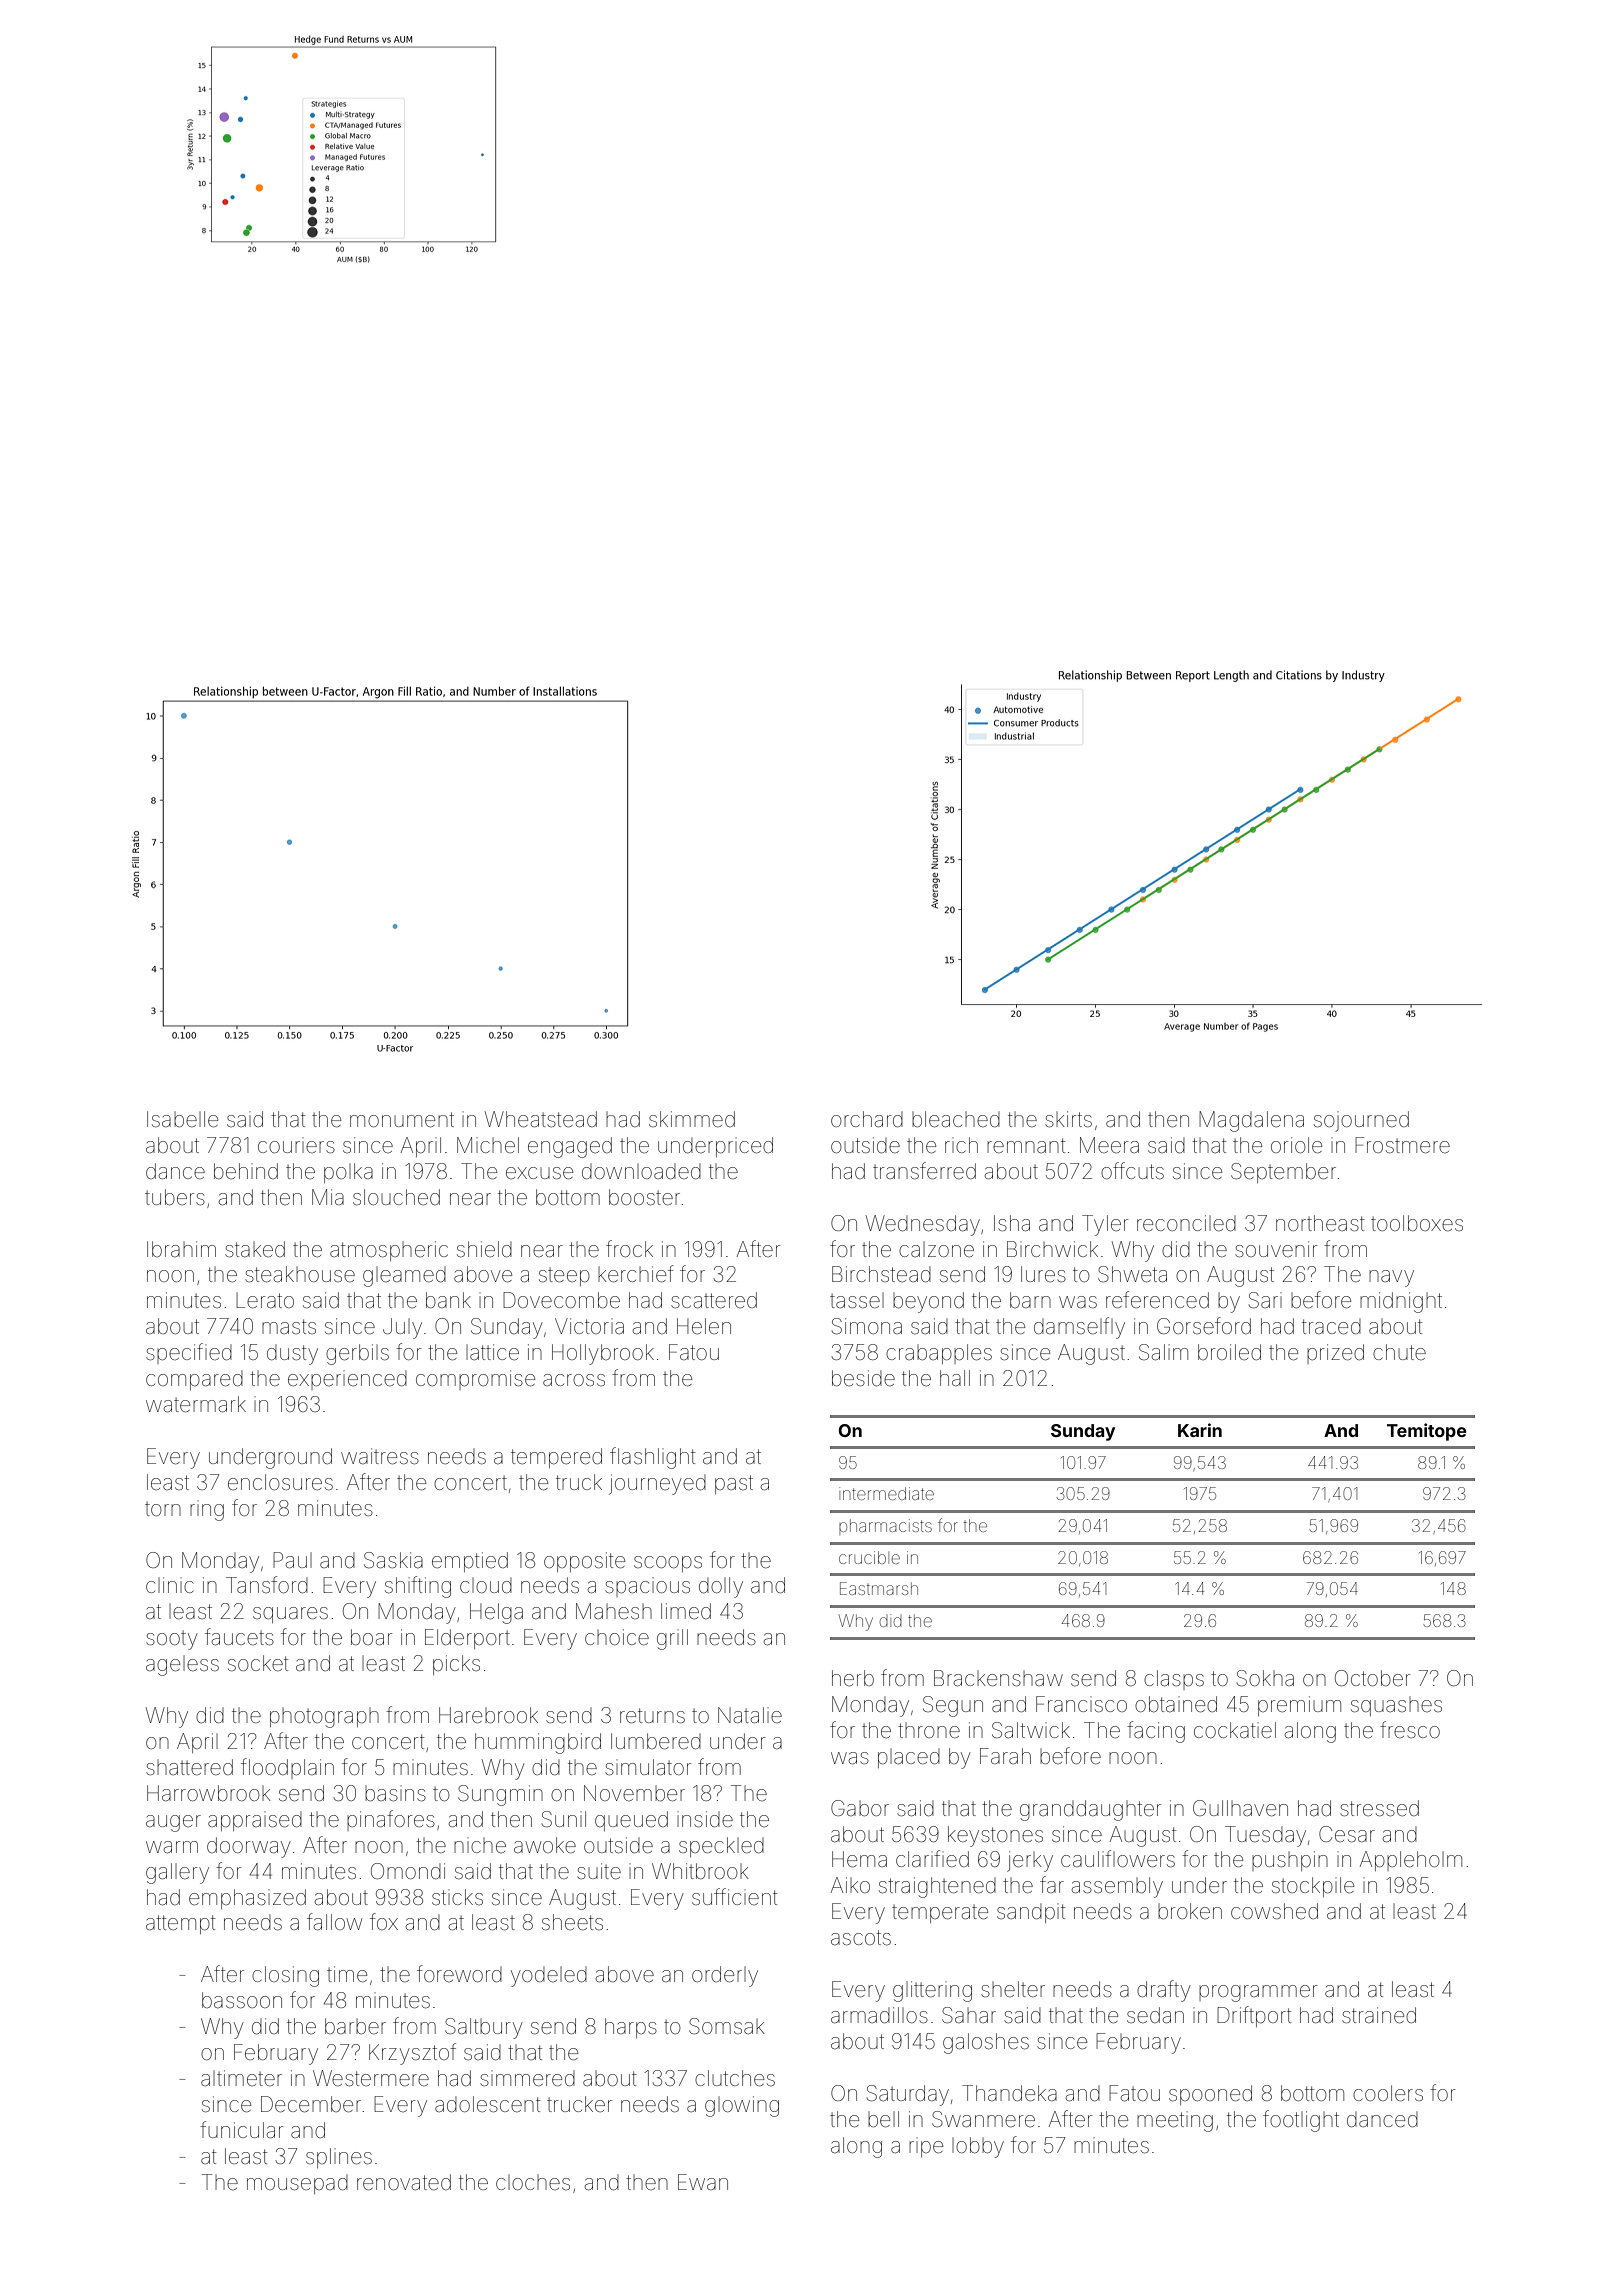 The height and width of the image is (2292, 1620). Describe the element at coordinates (617, 1637) in the image. I see `choice` at that location.
